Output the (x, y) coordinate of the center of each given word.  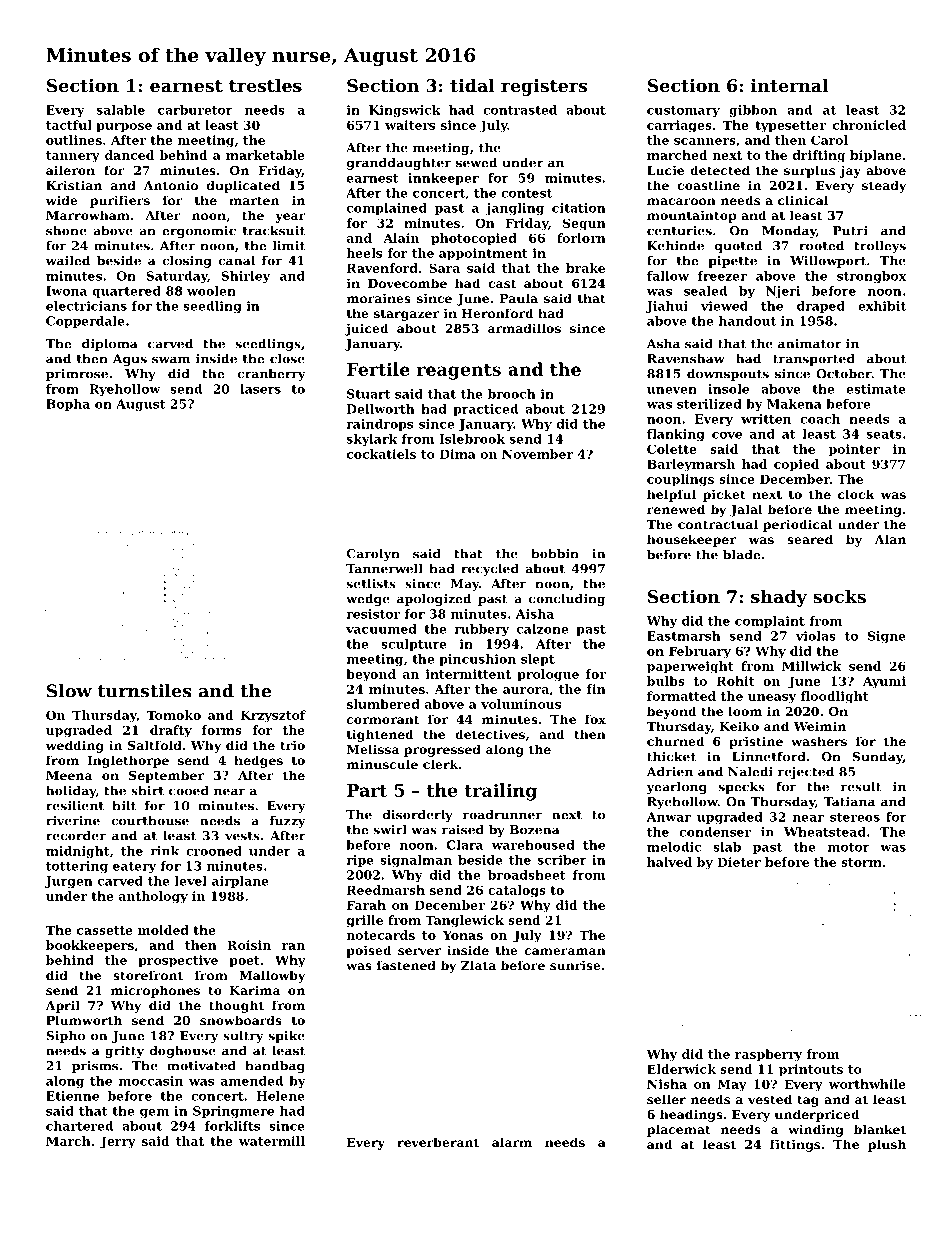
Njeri (783, 292)
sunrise (575, 965)
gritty (124, 1052)
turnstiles (145, 691)
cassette (105, 930)
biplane (875, 156)
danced (129, 155)
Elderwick (681, 1069)
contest (526, 193)
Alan (890, 539)
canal (236, 261)
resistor (373, 614)
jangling (515, 209)
